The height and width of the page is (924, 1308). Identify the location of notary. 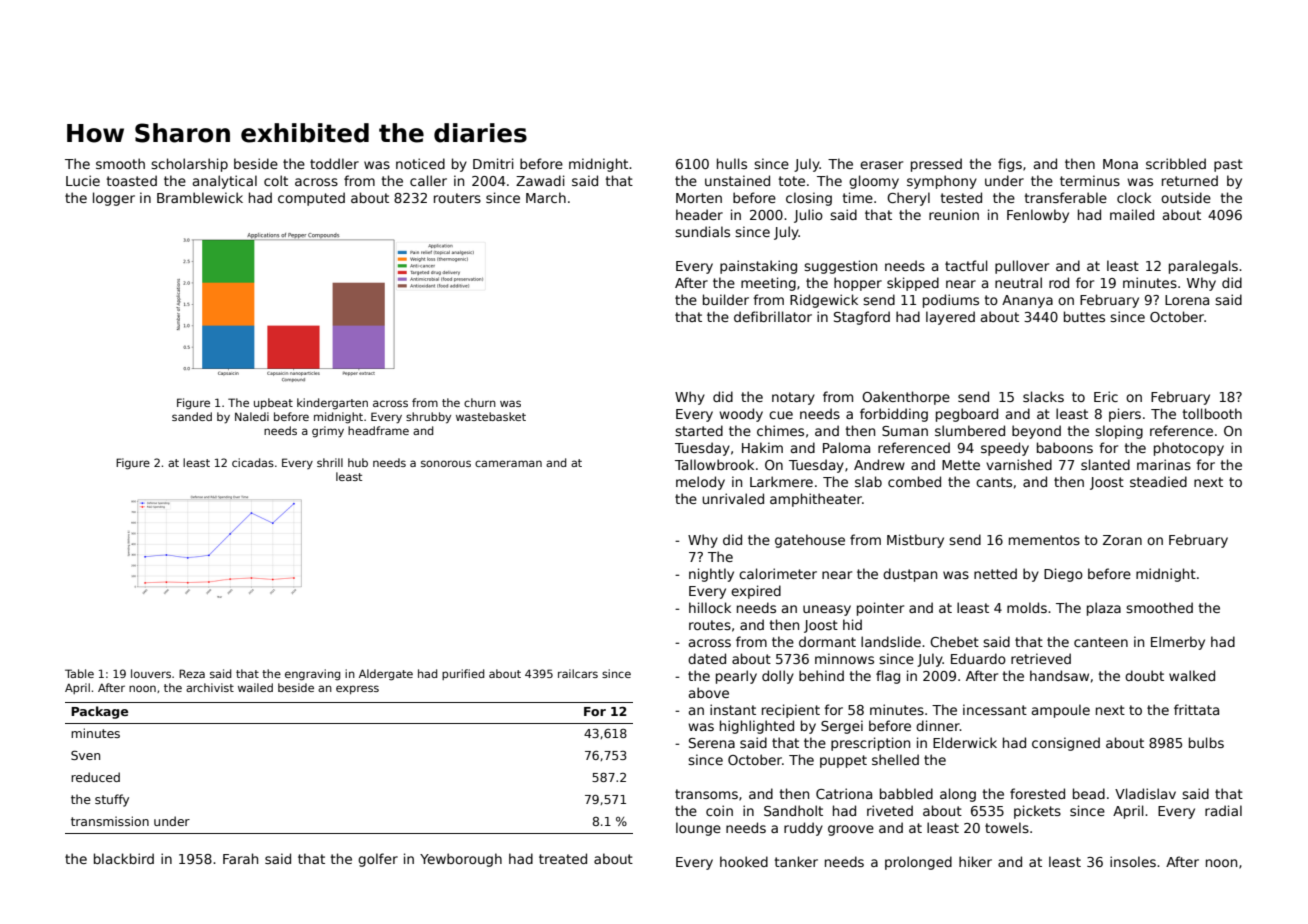
(793, 398).
